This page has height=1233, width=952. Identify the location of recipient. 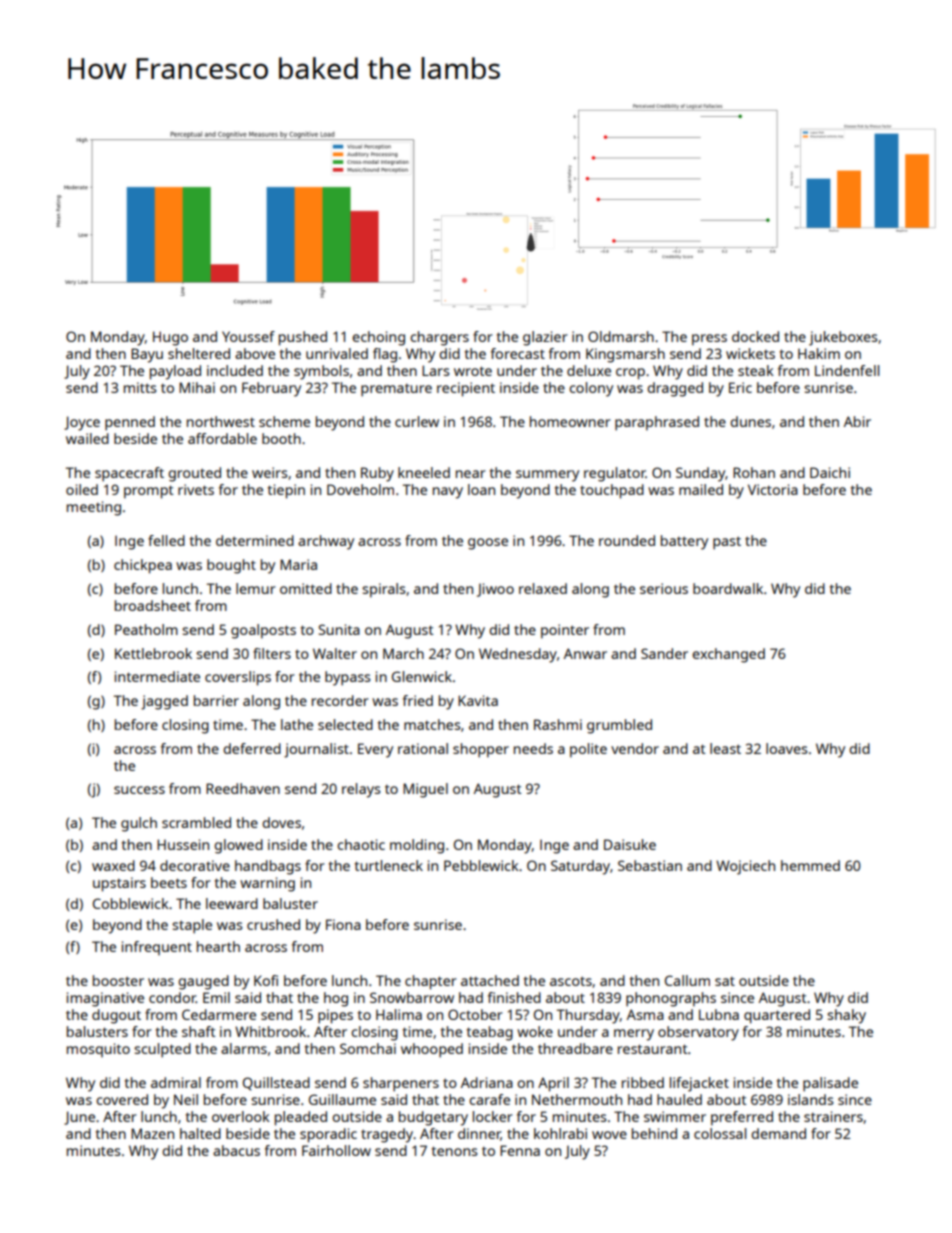
(466, 389).
